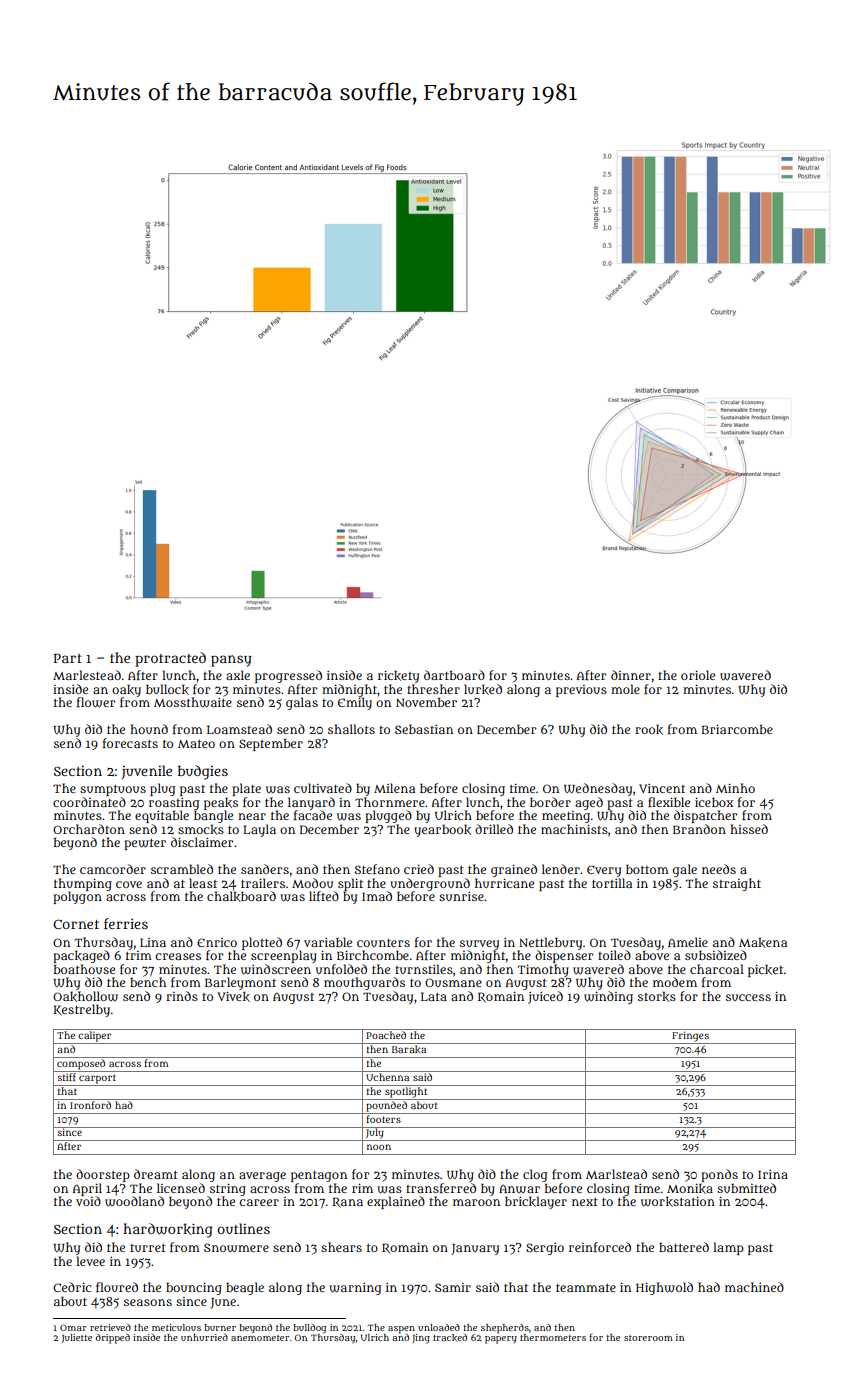  I want to click on protracted, so click(170, 659).
